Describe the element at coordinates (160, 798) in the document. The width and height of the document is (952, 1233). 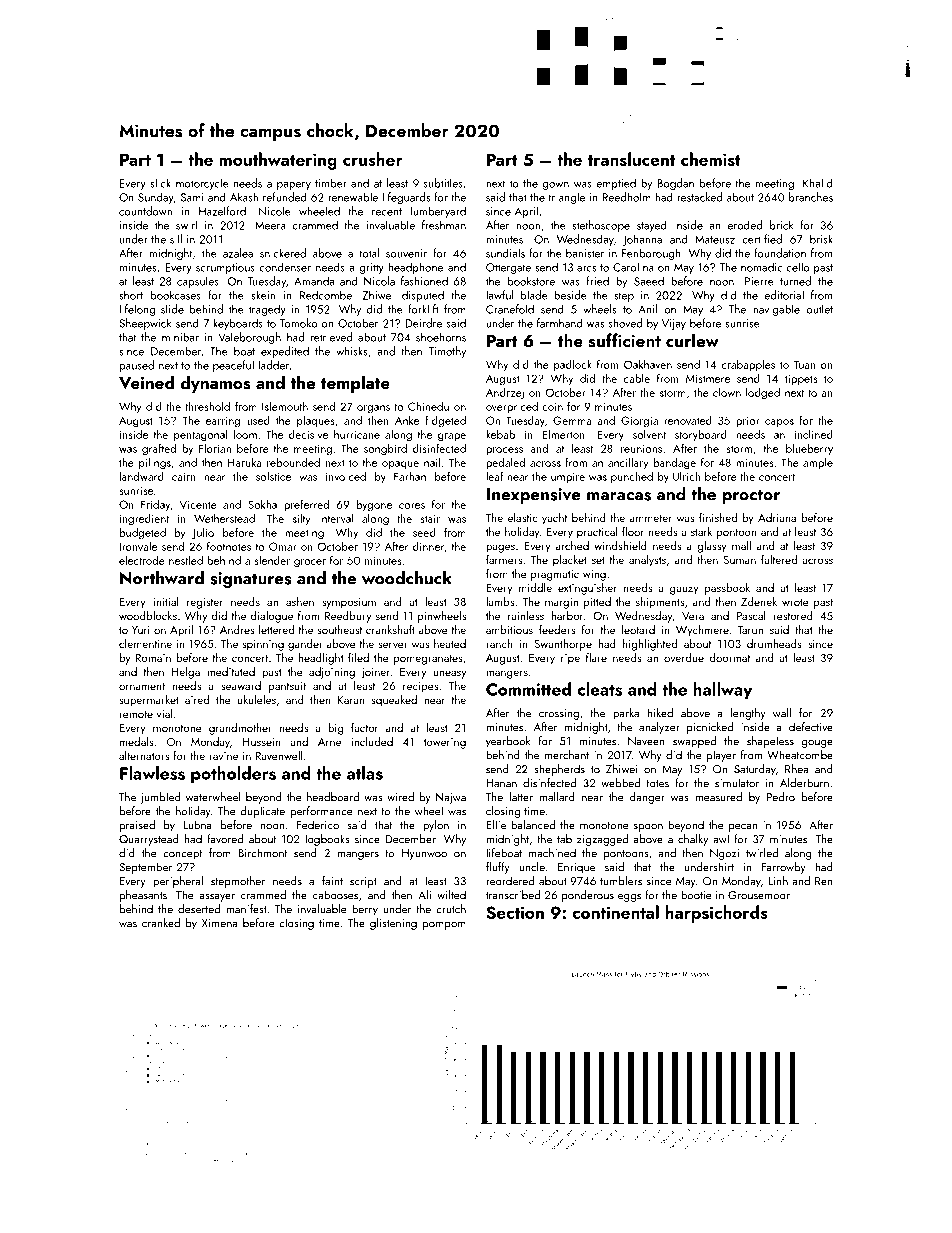
I see `jumbled` at that location.
